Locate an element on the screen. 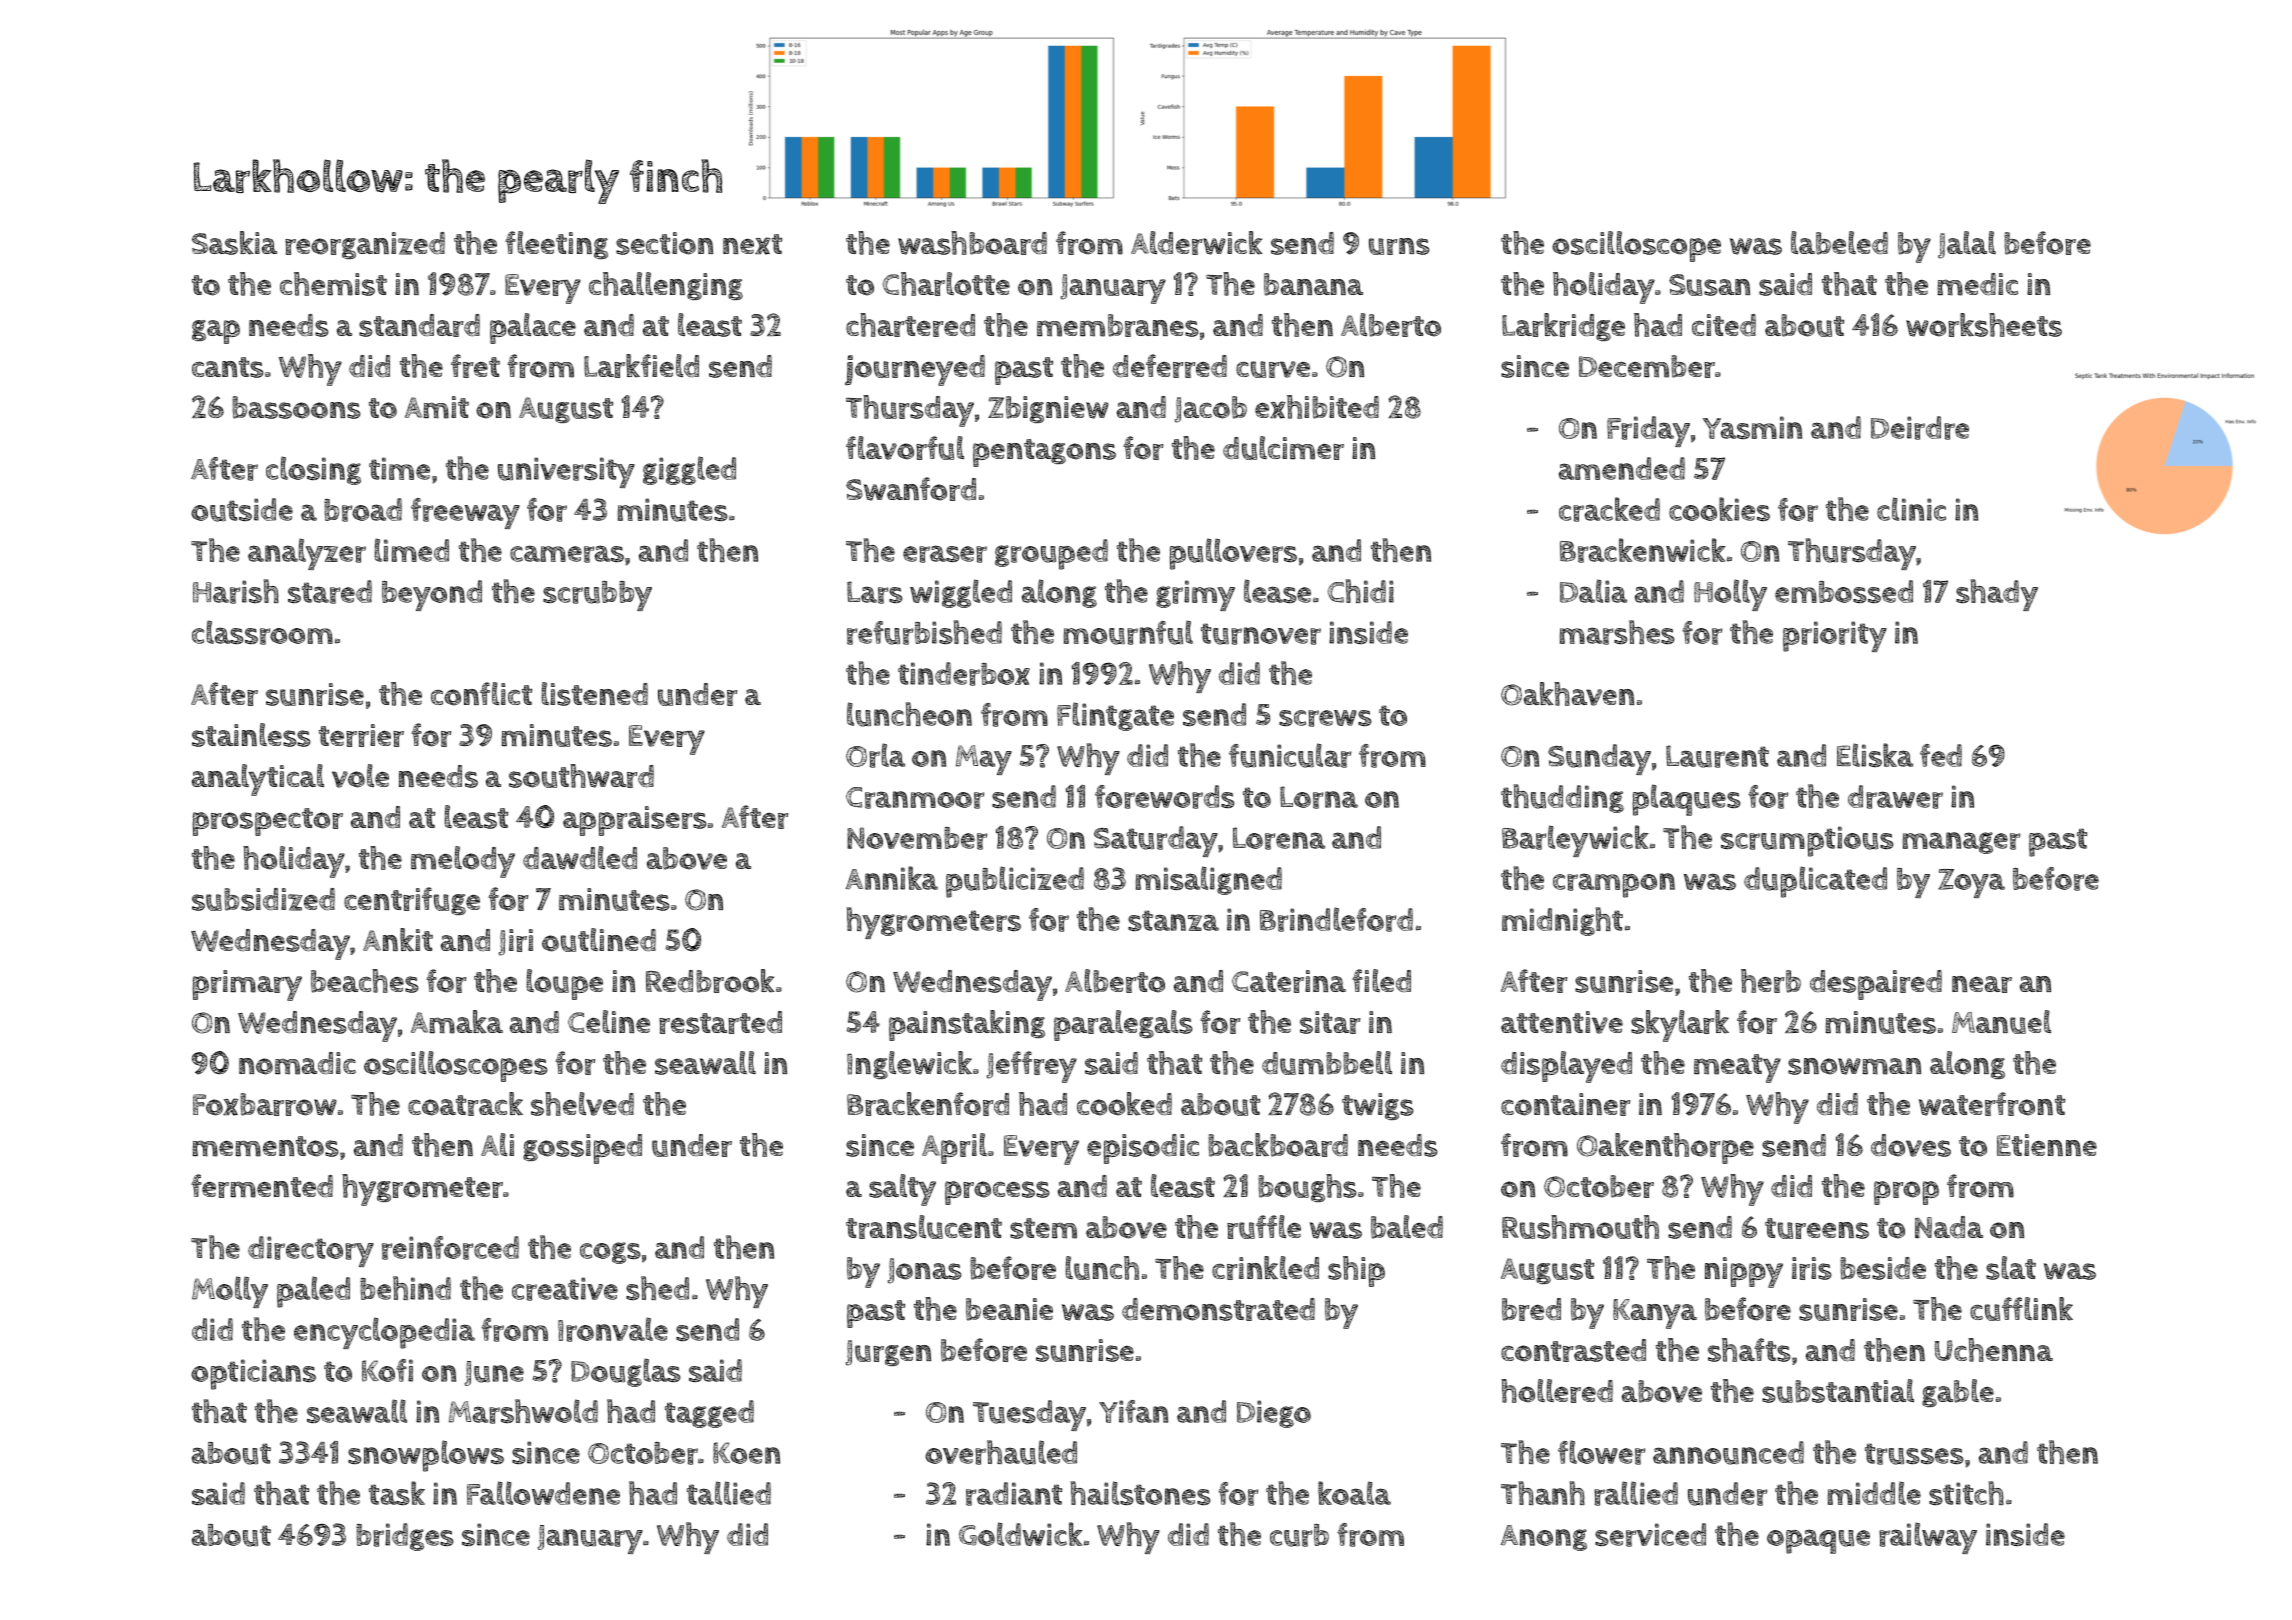 The height and width of the screenshot is (1620, 2292). screws is located at coordinates (1325, 718).
